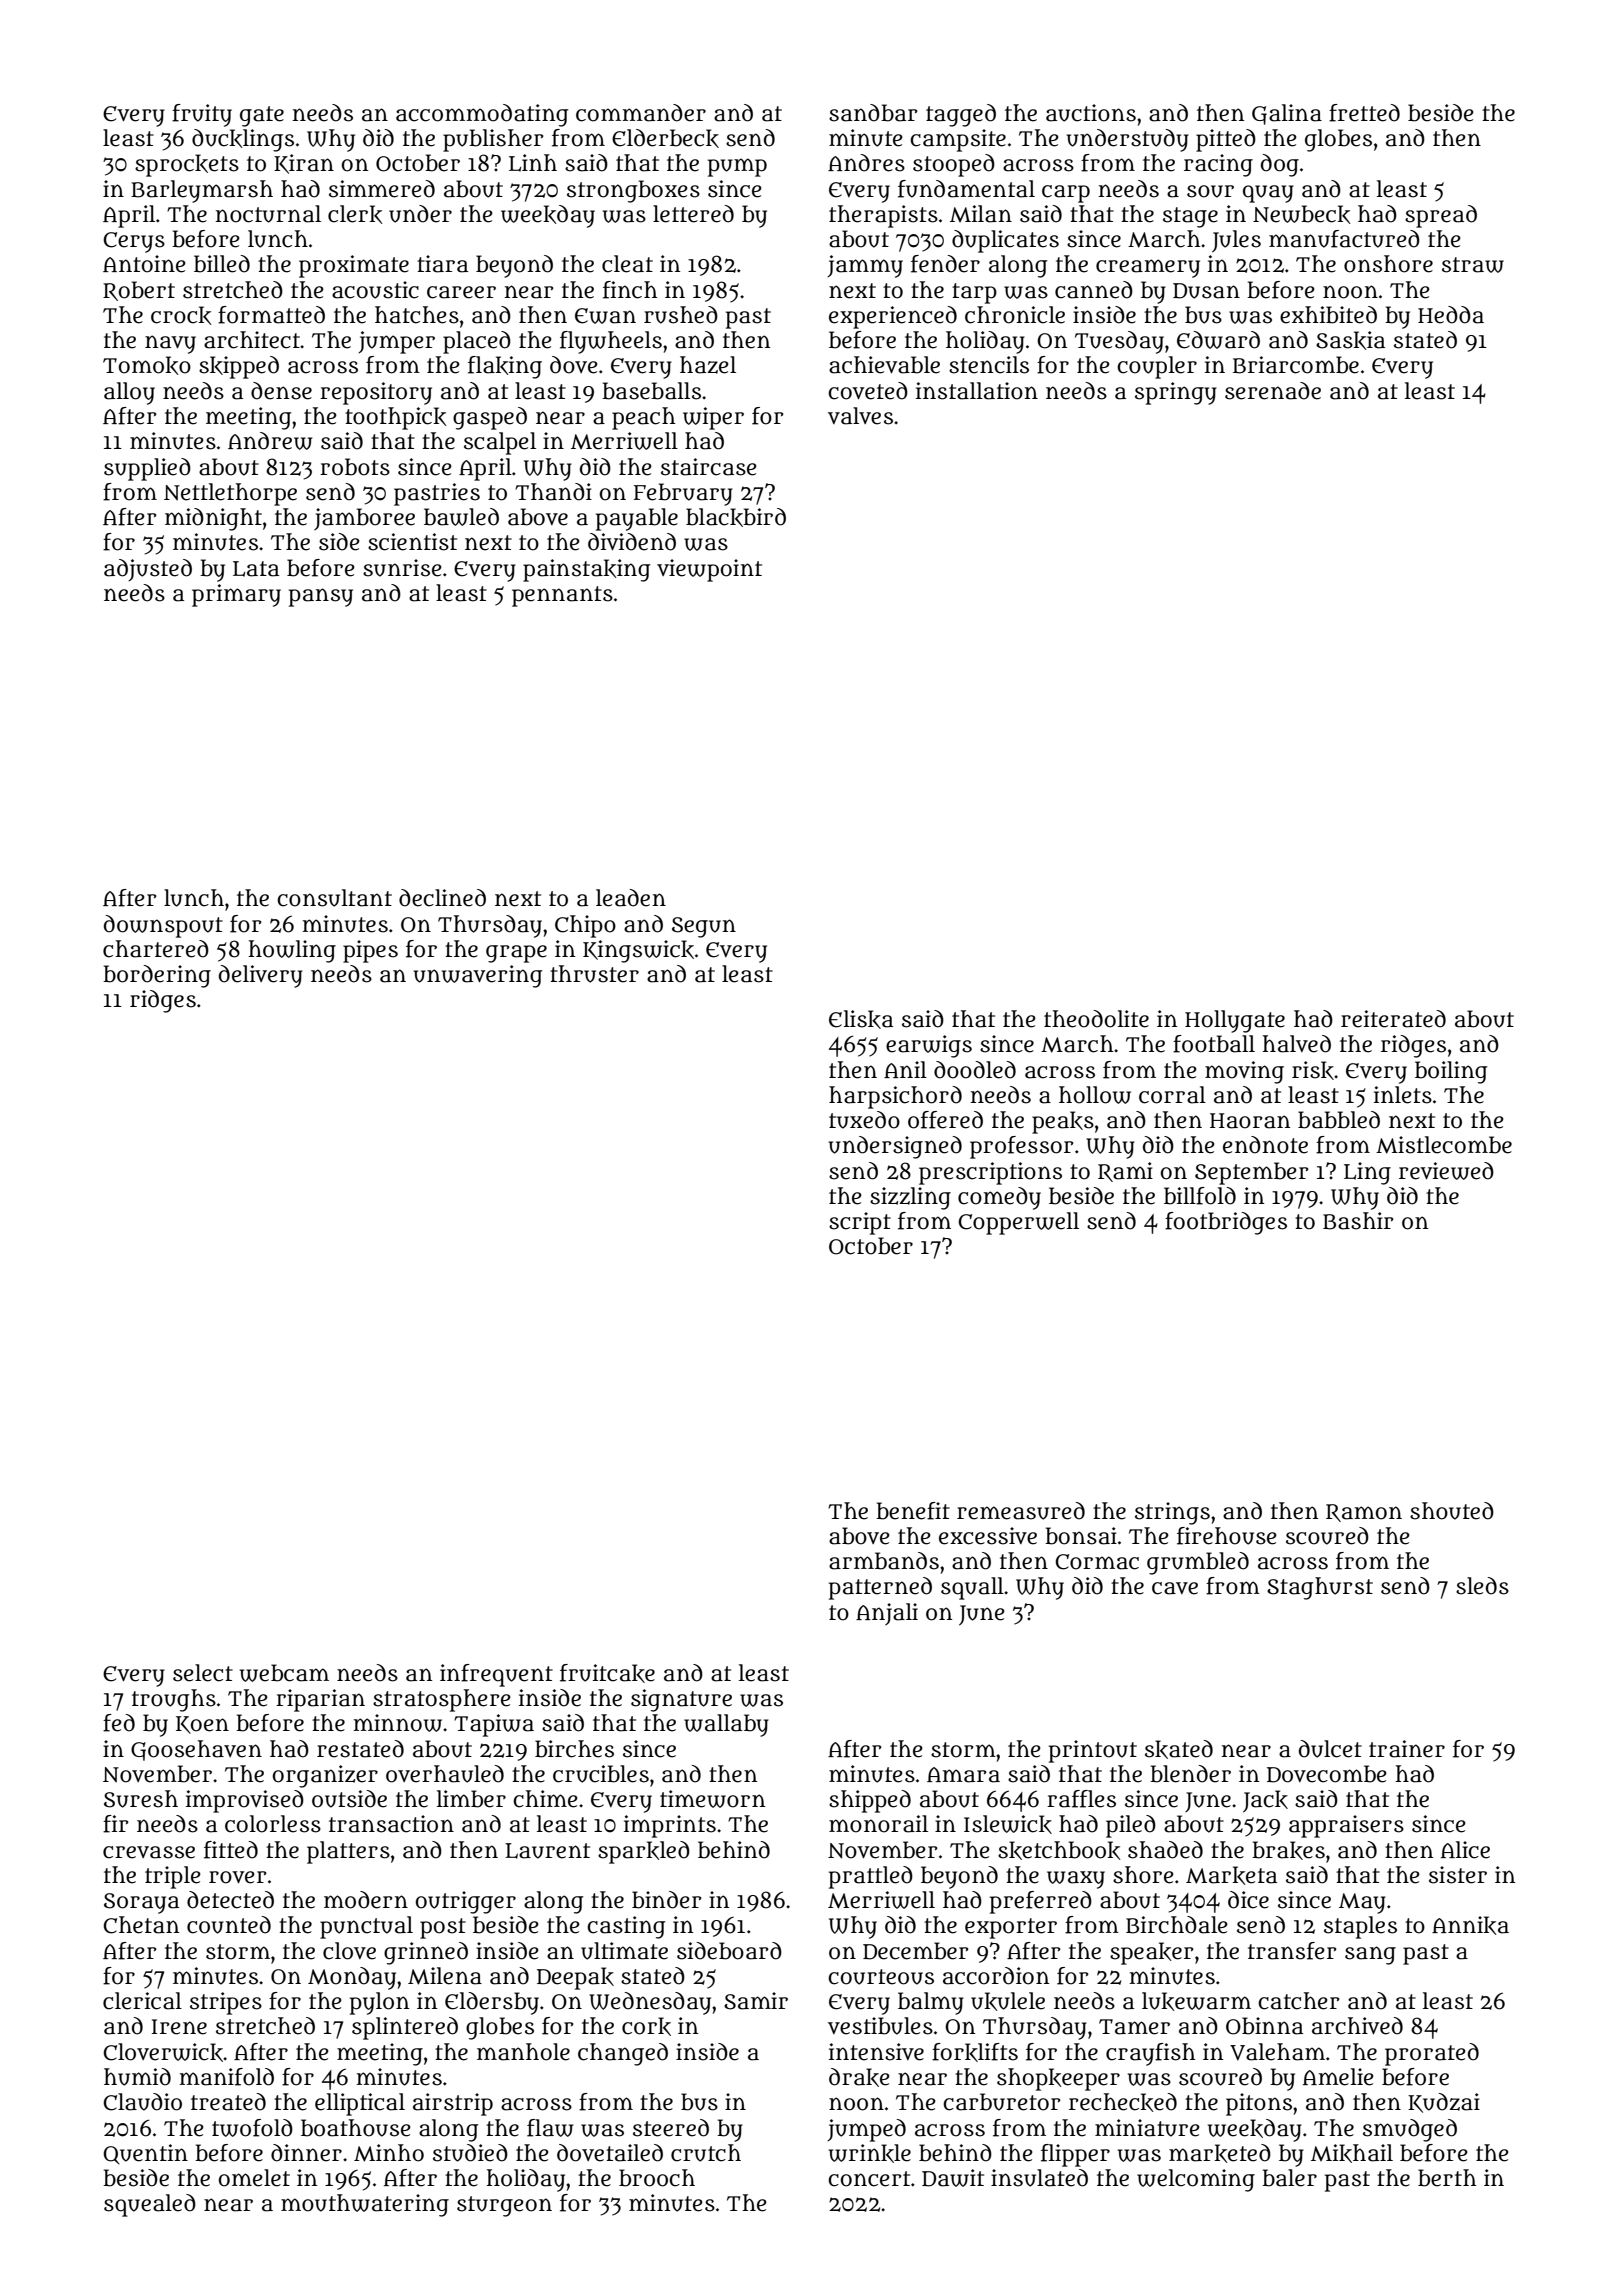 The image size is (1620, 2292). What do you see at coordinates (402, 568) in the page?
I see `sunrise` at bounding box center [402, 568].
